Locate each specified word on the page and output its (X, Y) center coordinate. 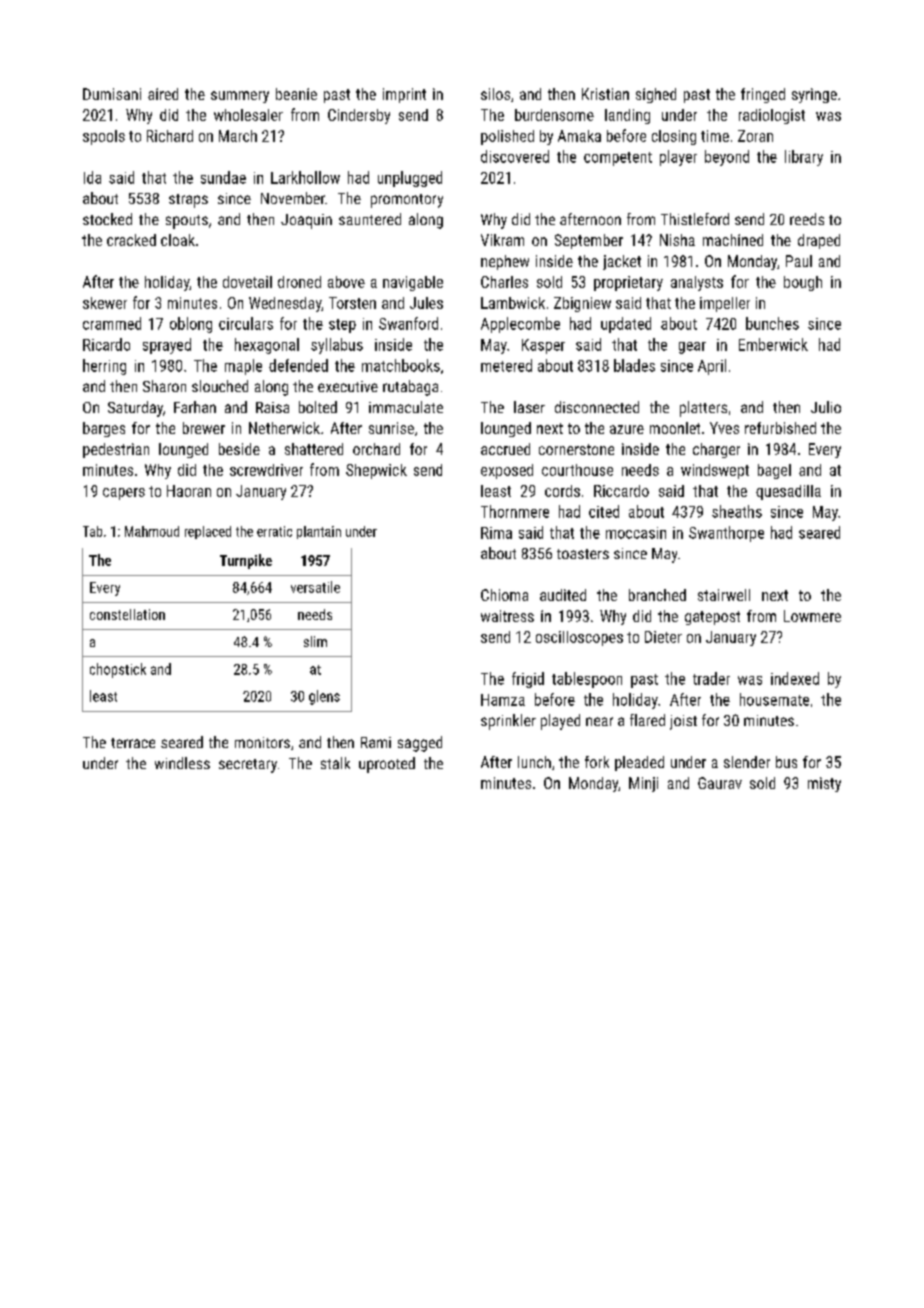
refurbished (780, 428)
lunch (534, 762)
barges (104, 429)
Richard (170, 136)
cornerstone (576, 449)
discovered (515, 156)
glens (324, 697)
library (804, 158)
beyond (727, 158)
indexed (795, 678)
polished (507, 137)
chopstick (118, 670)
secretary (248, 766)
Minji (643, 784)
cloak (178, 240)
